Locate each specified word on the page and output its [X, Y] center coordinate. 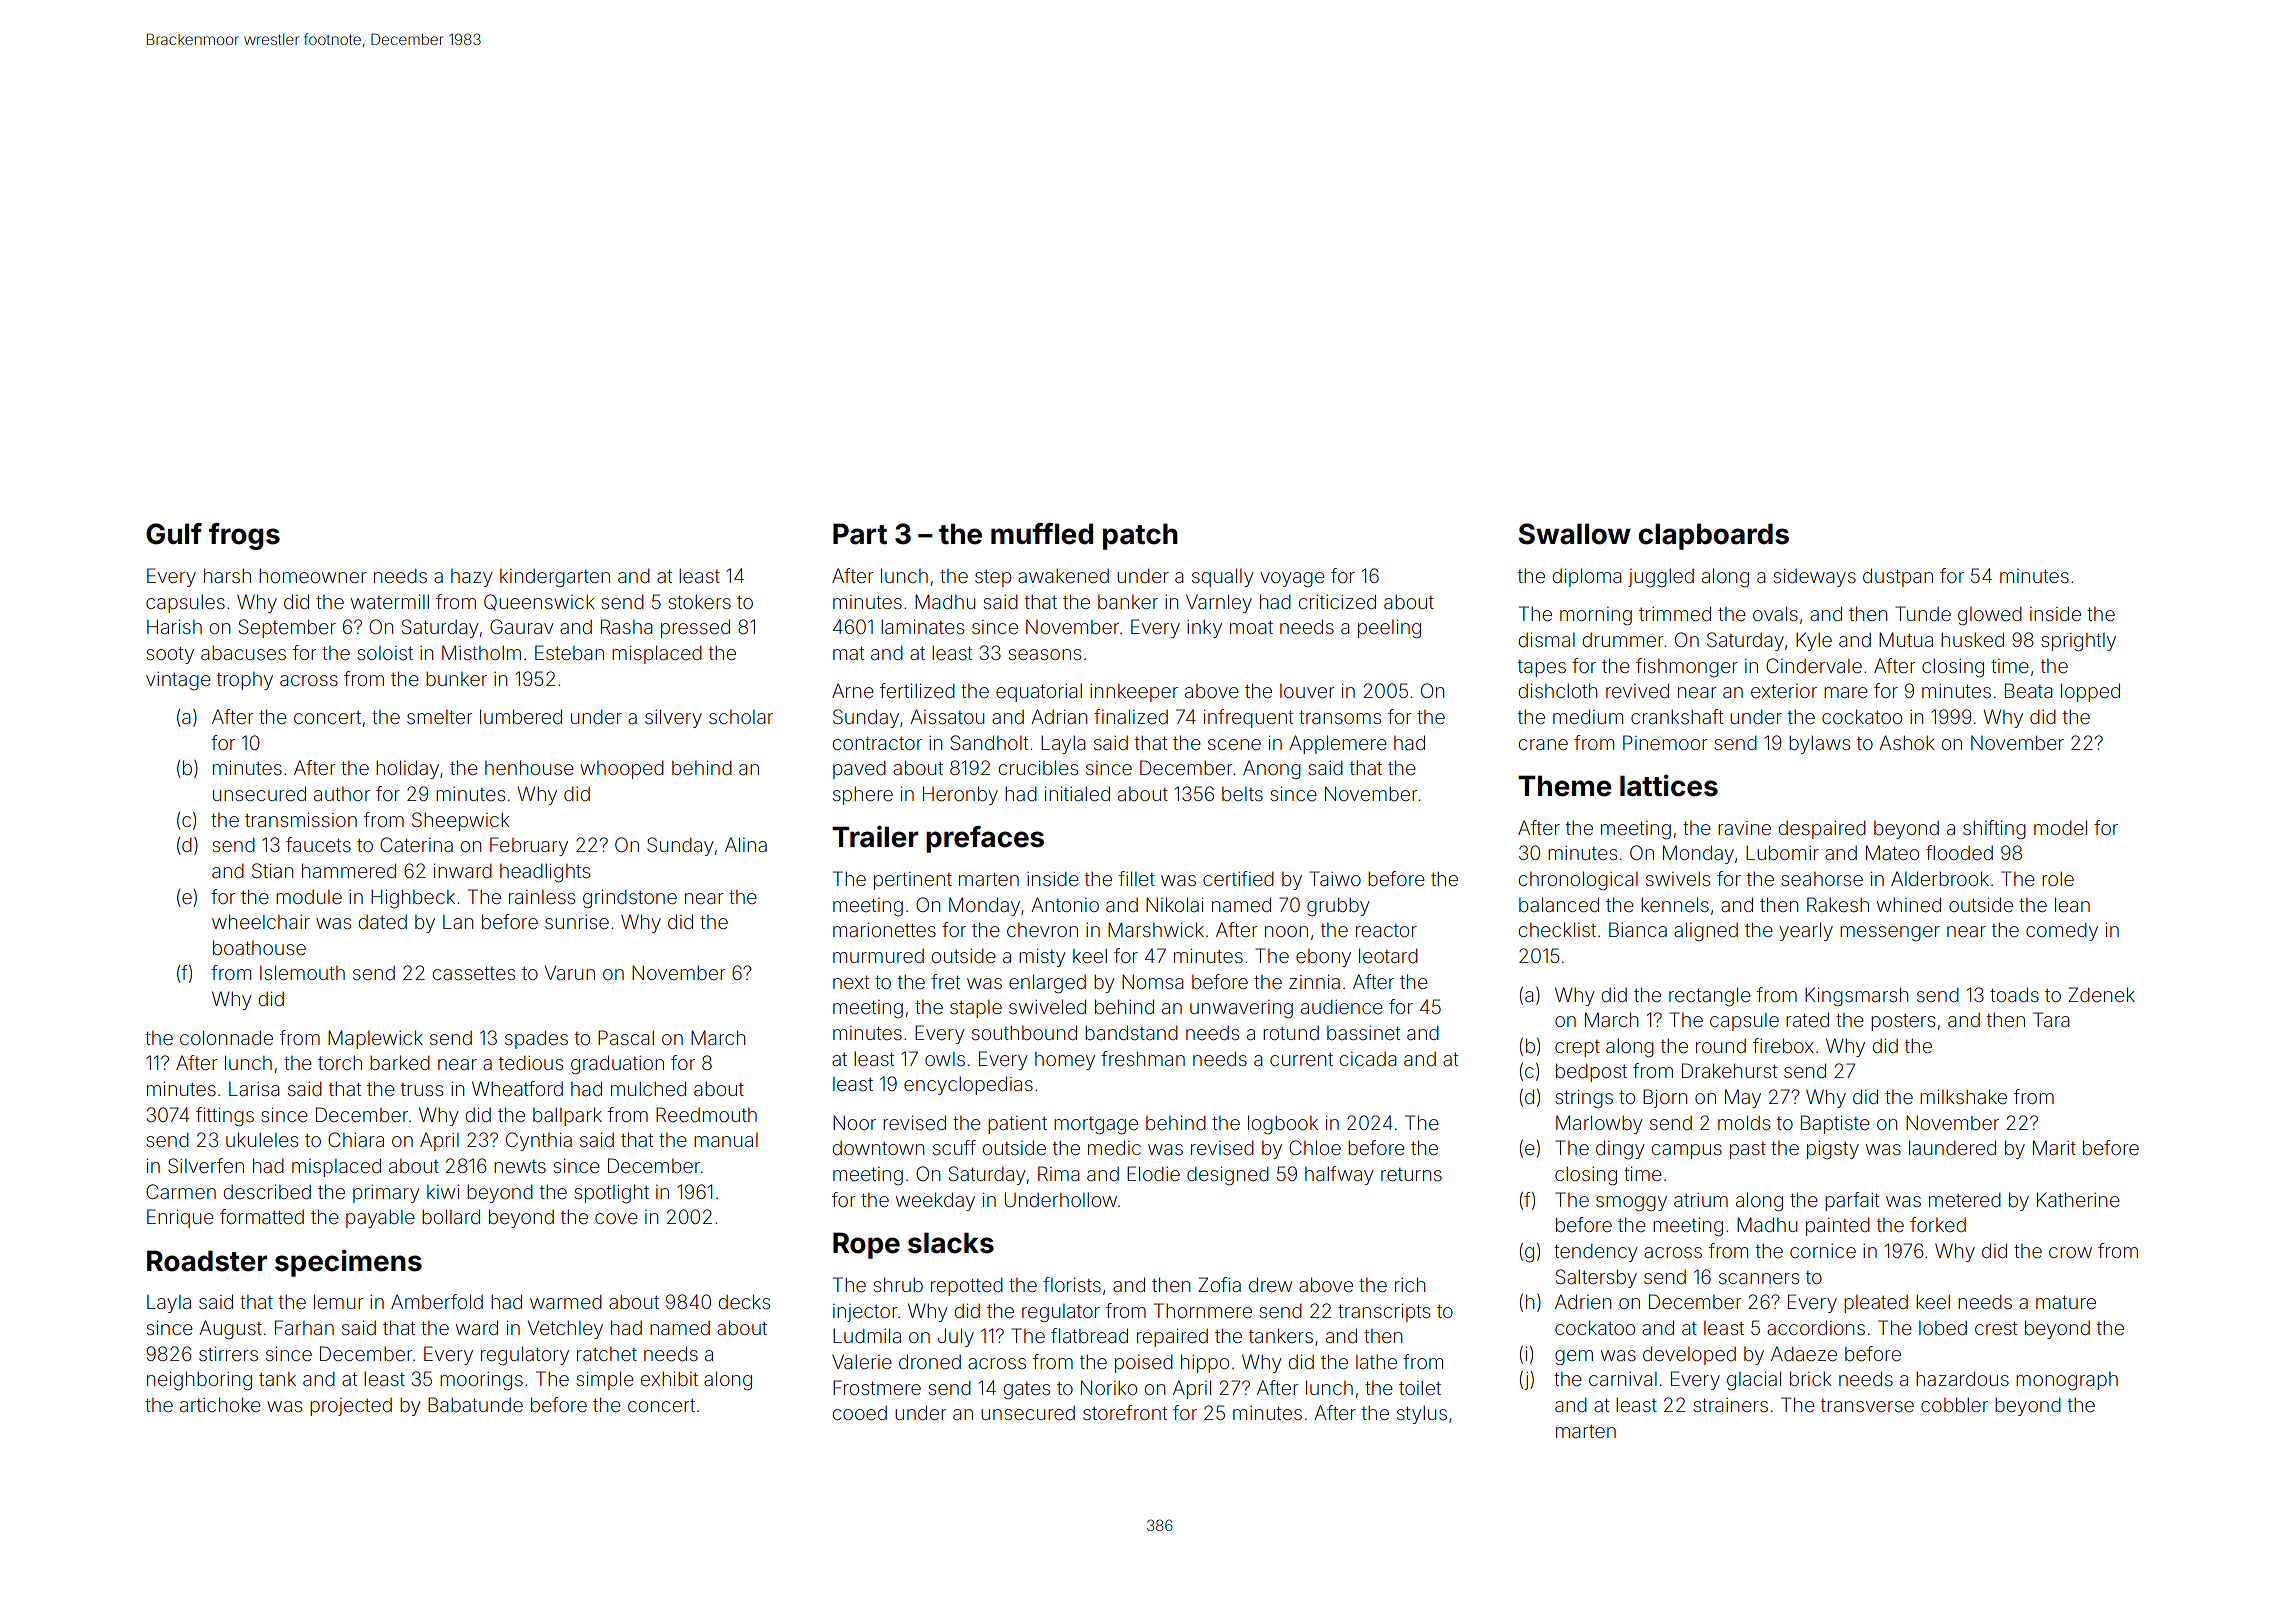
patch [1140, 536]
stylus [1422, 1415]
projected [351, 1407]
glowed [1990, 616]
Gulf [174, 534]
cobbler [1954, 1404]
